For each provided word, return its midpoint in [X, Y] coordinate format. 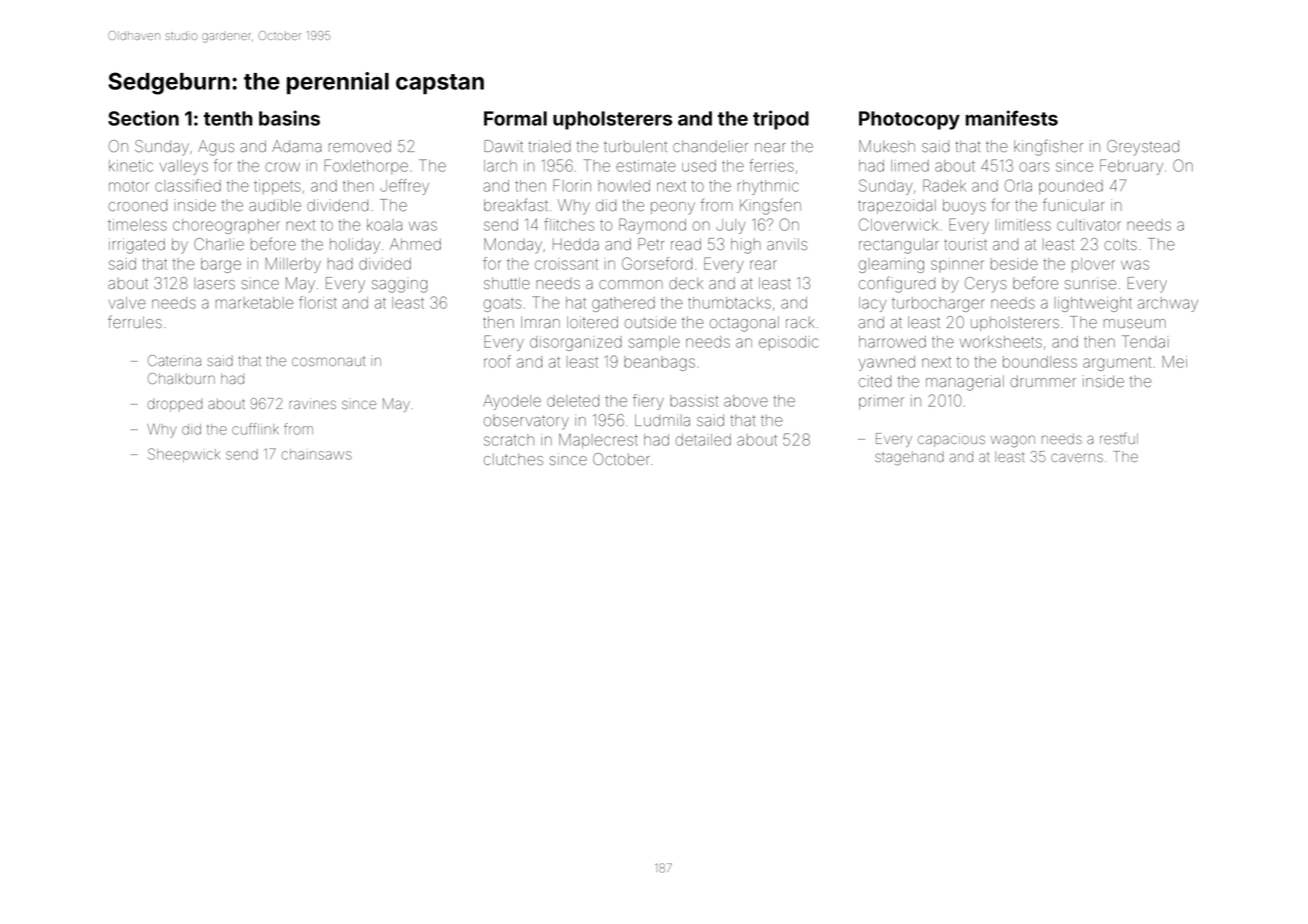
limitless [1023, 225]
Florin [572, 185]
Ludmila [662, 420]
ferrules [135, 321]
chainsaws [317, 454]
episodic [788, 343]
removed [360, 146]
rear [763, 265]
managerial [965, 383]
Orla [1018, 185]
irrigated [137, 246]
